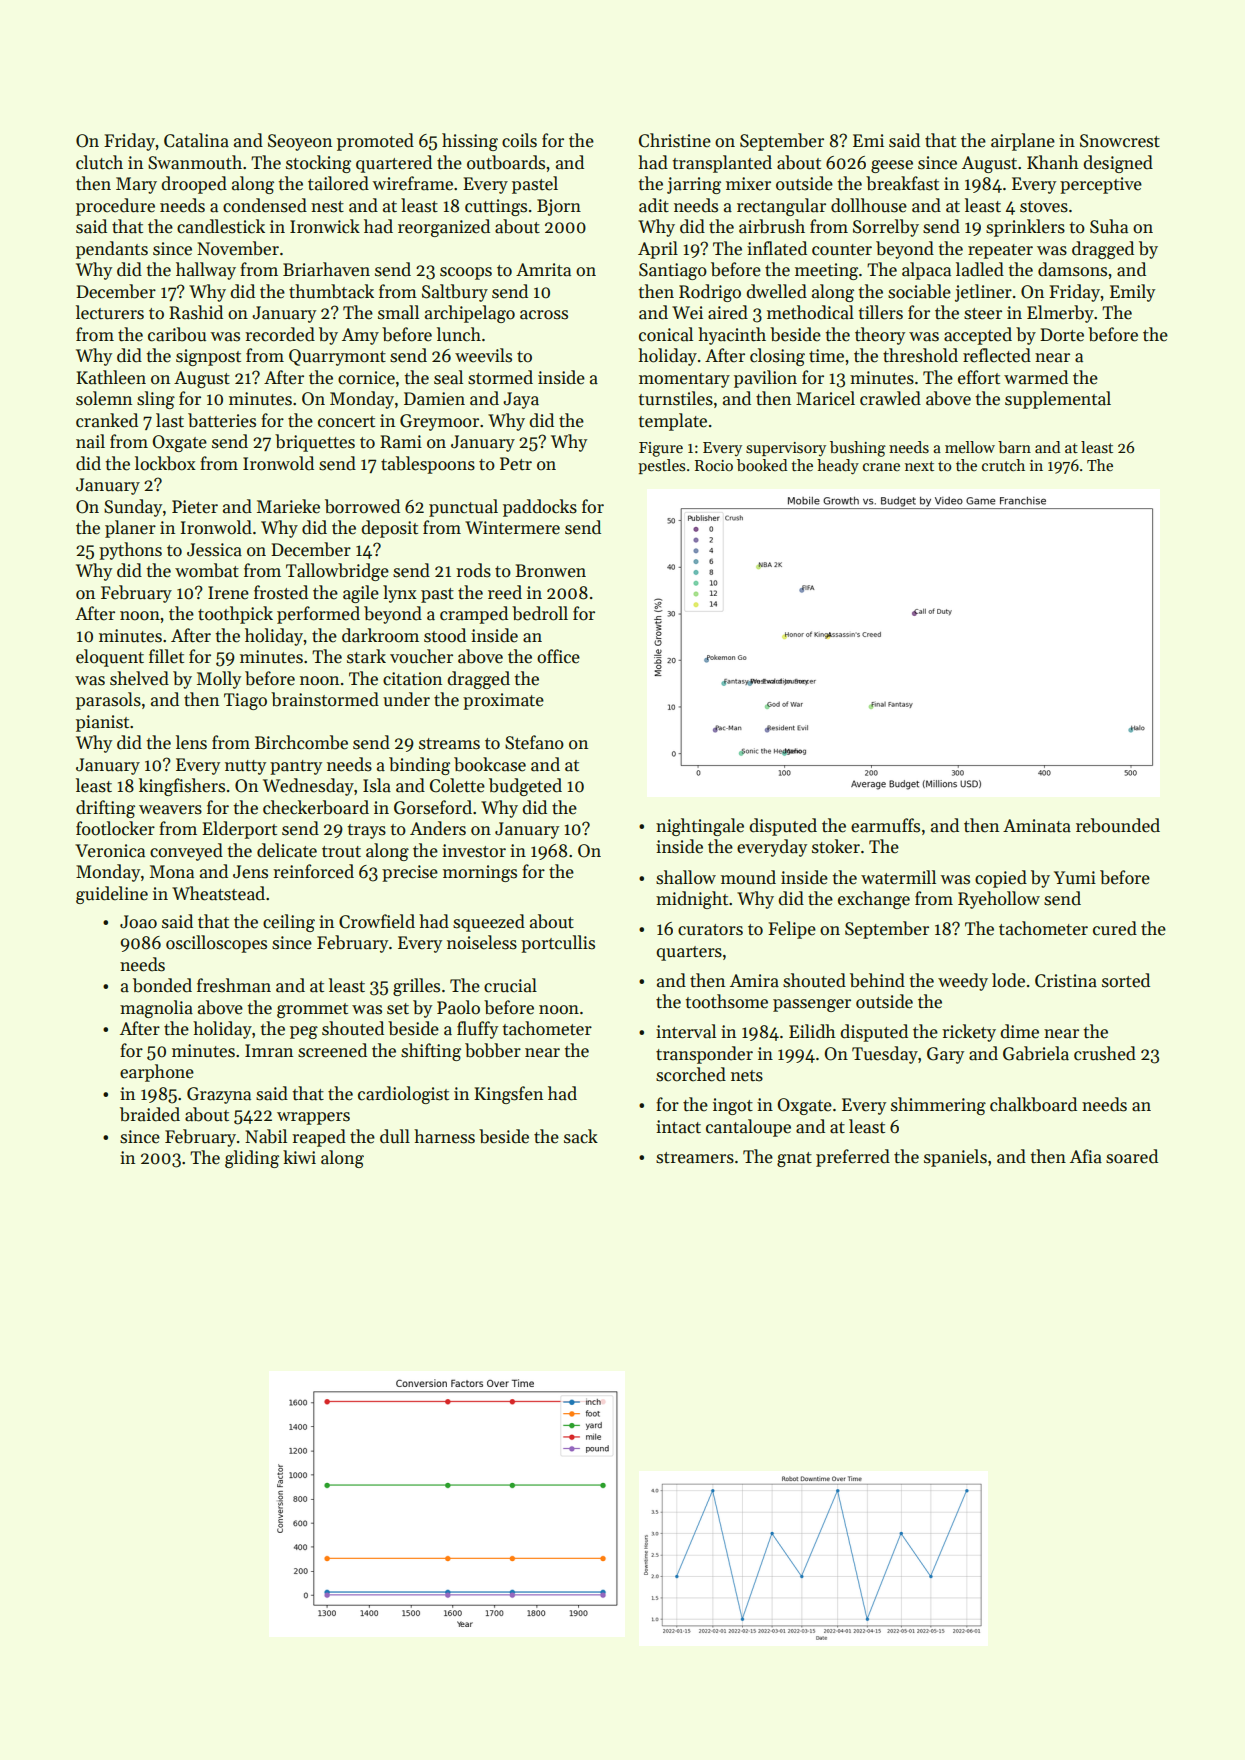 The width and height of the screenshot is (1245, 1760). I want to click on Afia, so click(1086, 1156).
